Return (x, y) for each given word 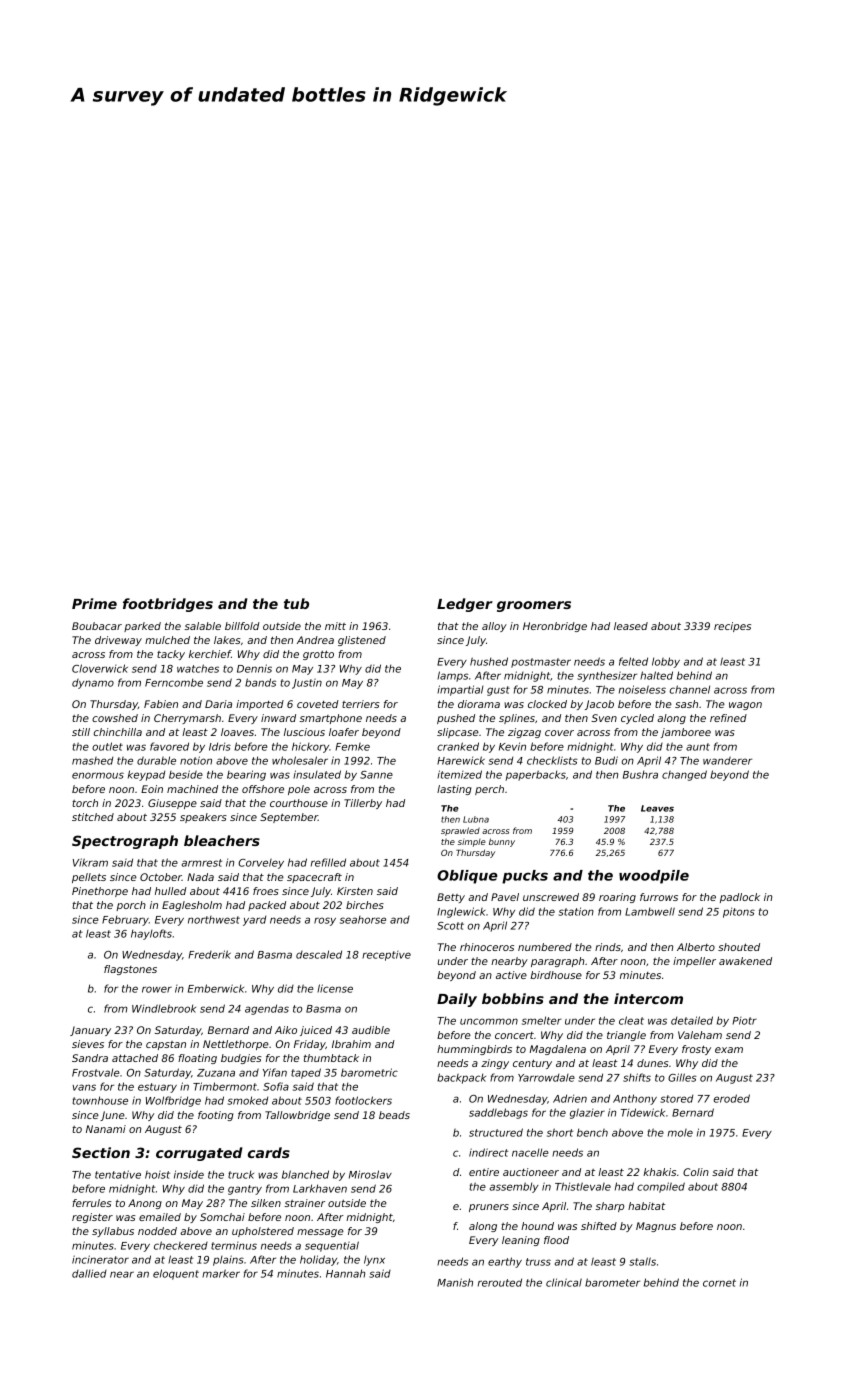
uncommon (489, 1021)
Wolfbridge (173, 1101)
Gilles (682, 1077)
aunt (698, 747)
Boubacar (97, 626)
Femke (352, 747)
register (92, 1218)
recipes (732, 627)
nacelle (530, 1152)
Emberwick (216, 988)
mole (680, 1133)
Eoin (152, 789)
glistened (362, 641)
